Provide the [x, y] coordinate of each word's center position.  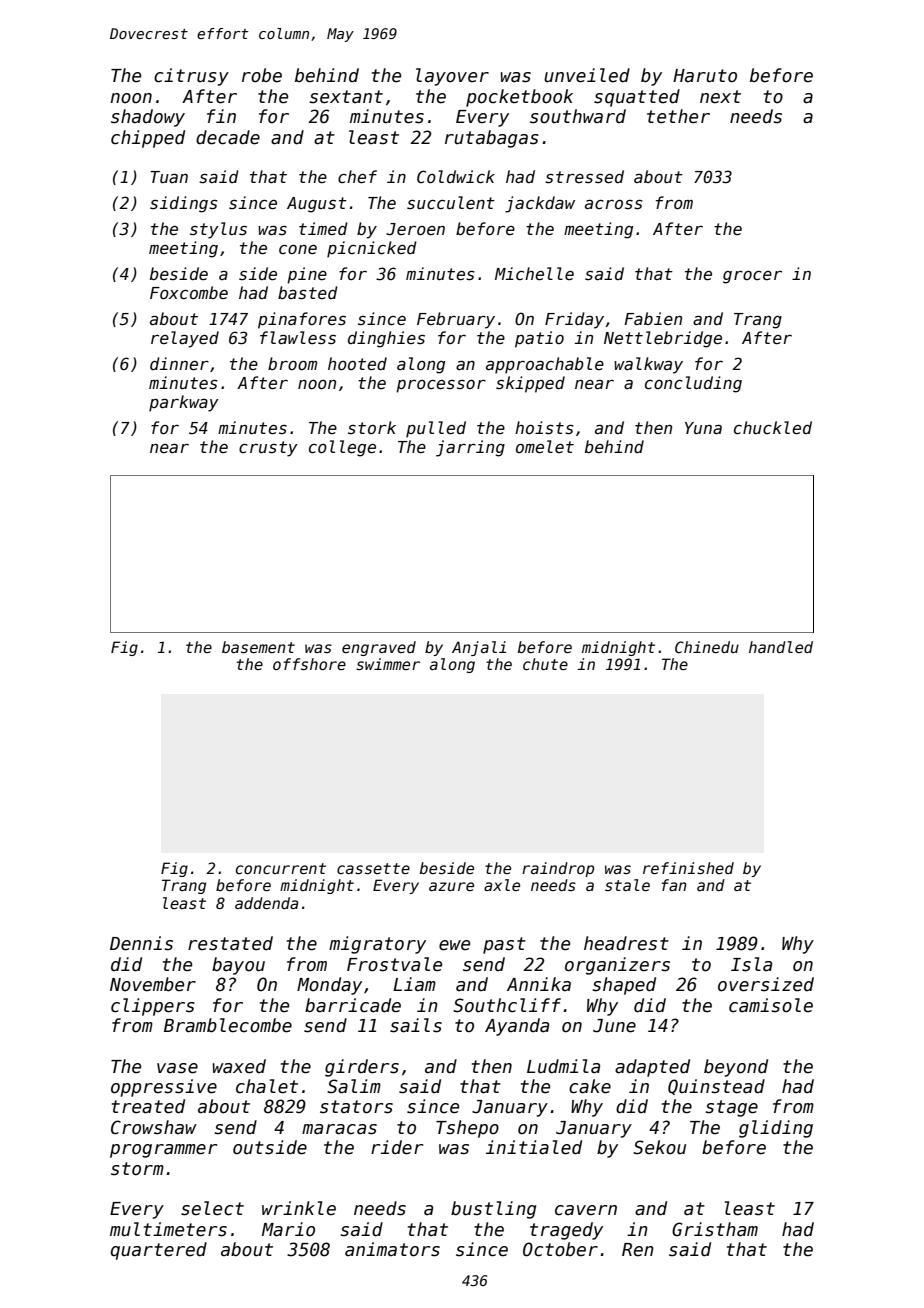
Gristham [715, 1229]
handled [781, 647]
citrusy [191, 77]
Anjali [479, 648]
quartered [159, 1251]
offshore [309, 664]
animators [392, 1249]
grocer [752, 277]
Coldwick [456, 176]
